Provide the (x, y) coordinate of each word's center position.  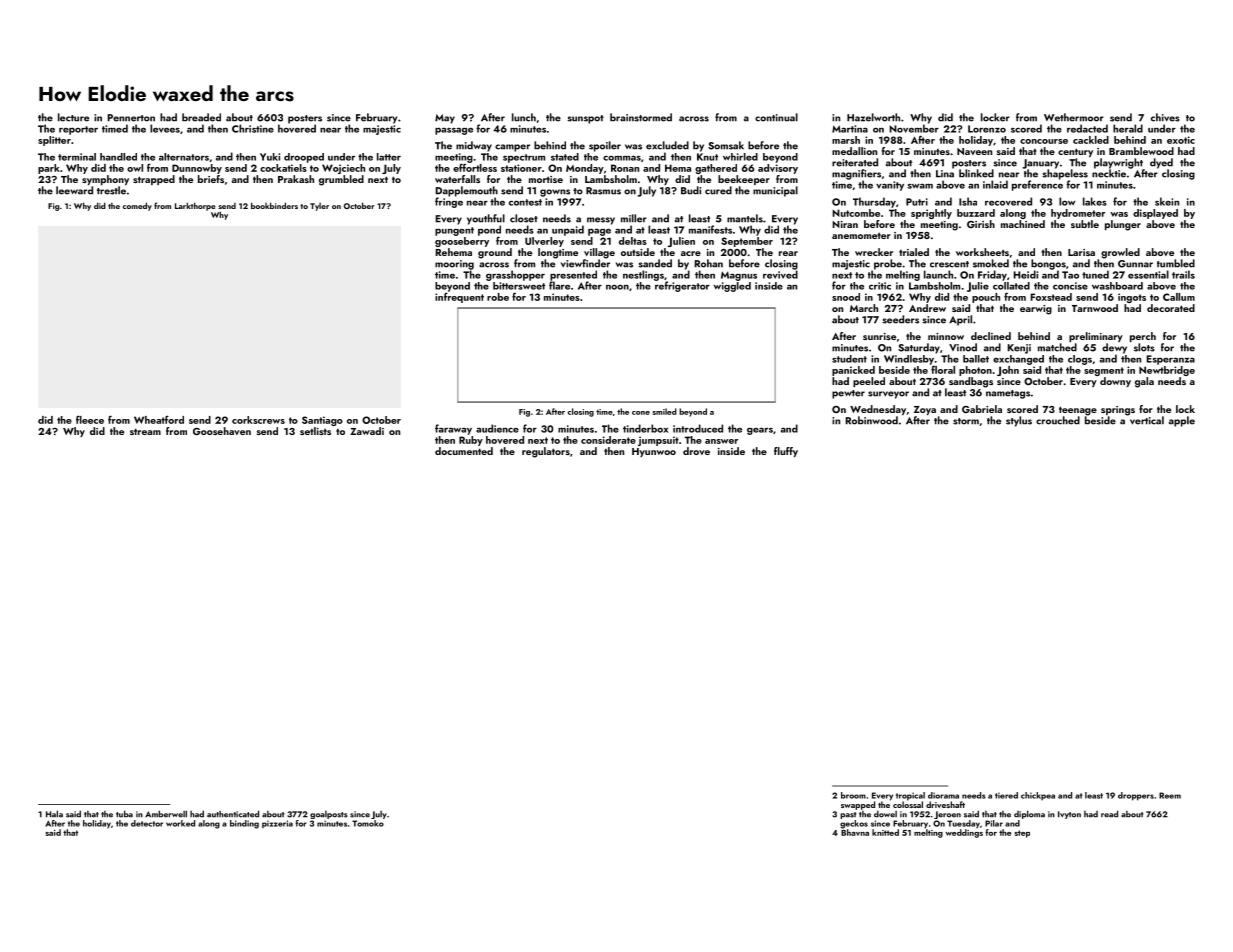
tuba (124, 814)
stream (145, 431)
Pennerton (131, 118)
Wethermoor (1074, 117)
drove (696, 451)
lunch (524, 117)
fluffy (786, 452)
